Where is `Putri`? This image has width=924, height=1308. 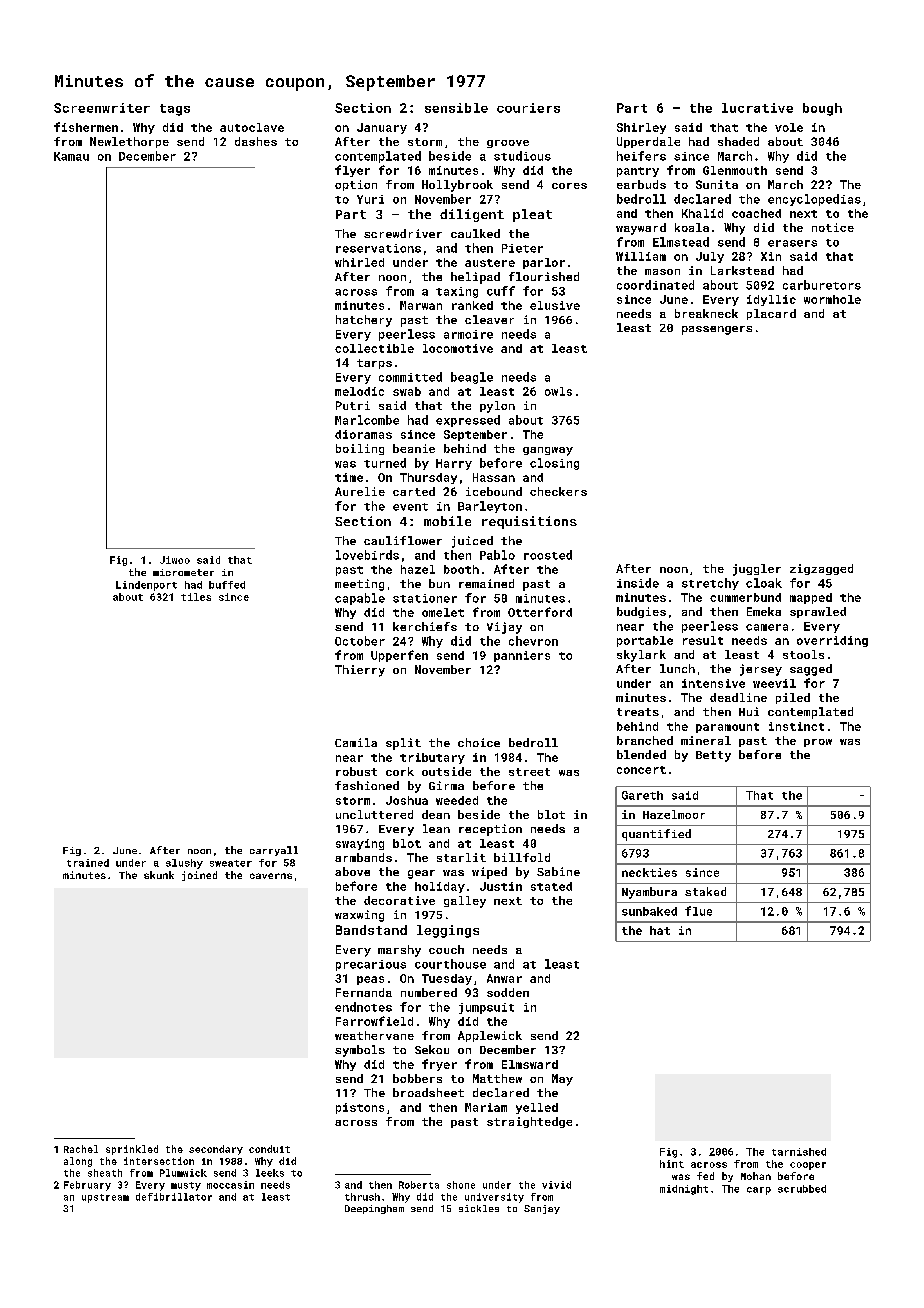
Putri is located at coordinates (353, 405).
